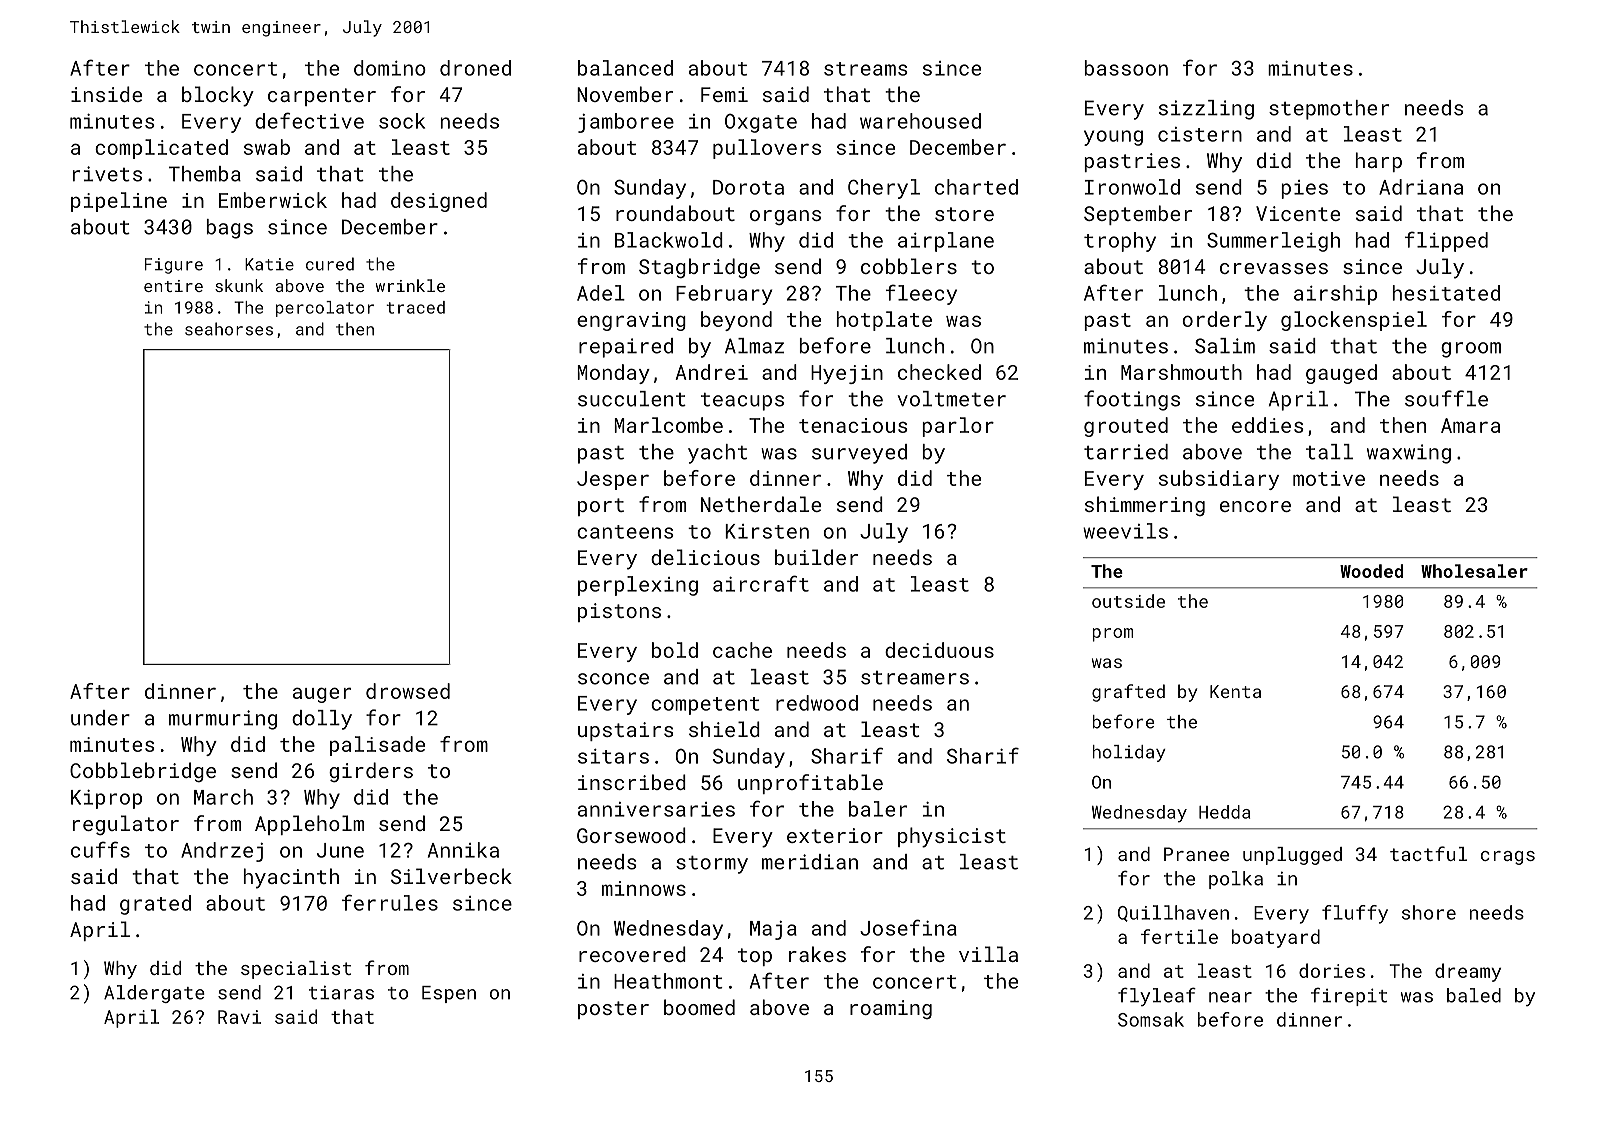 This page has width=1607, height=1136. I want to click on Emberwick, so click(273, 200).
